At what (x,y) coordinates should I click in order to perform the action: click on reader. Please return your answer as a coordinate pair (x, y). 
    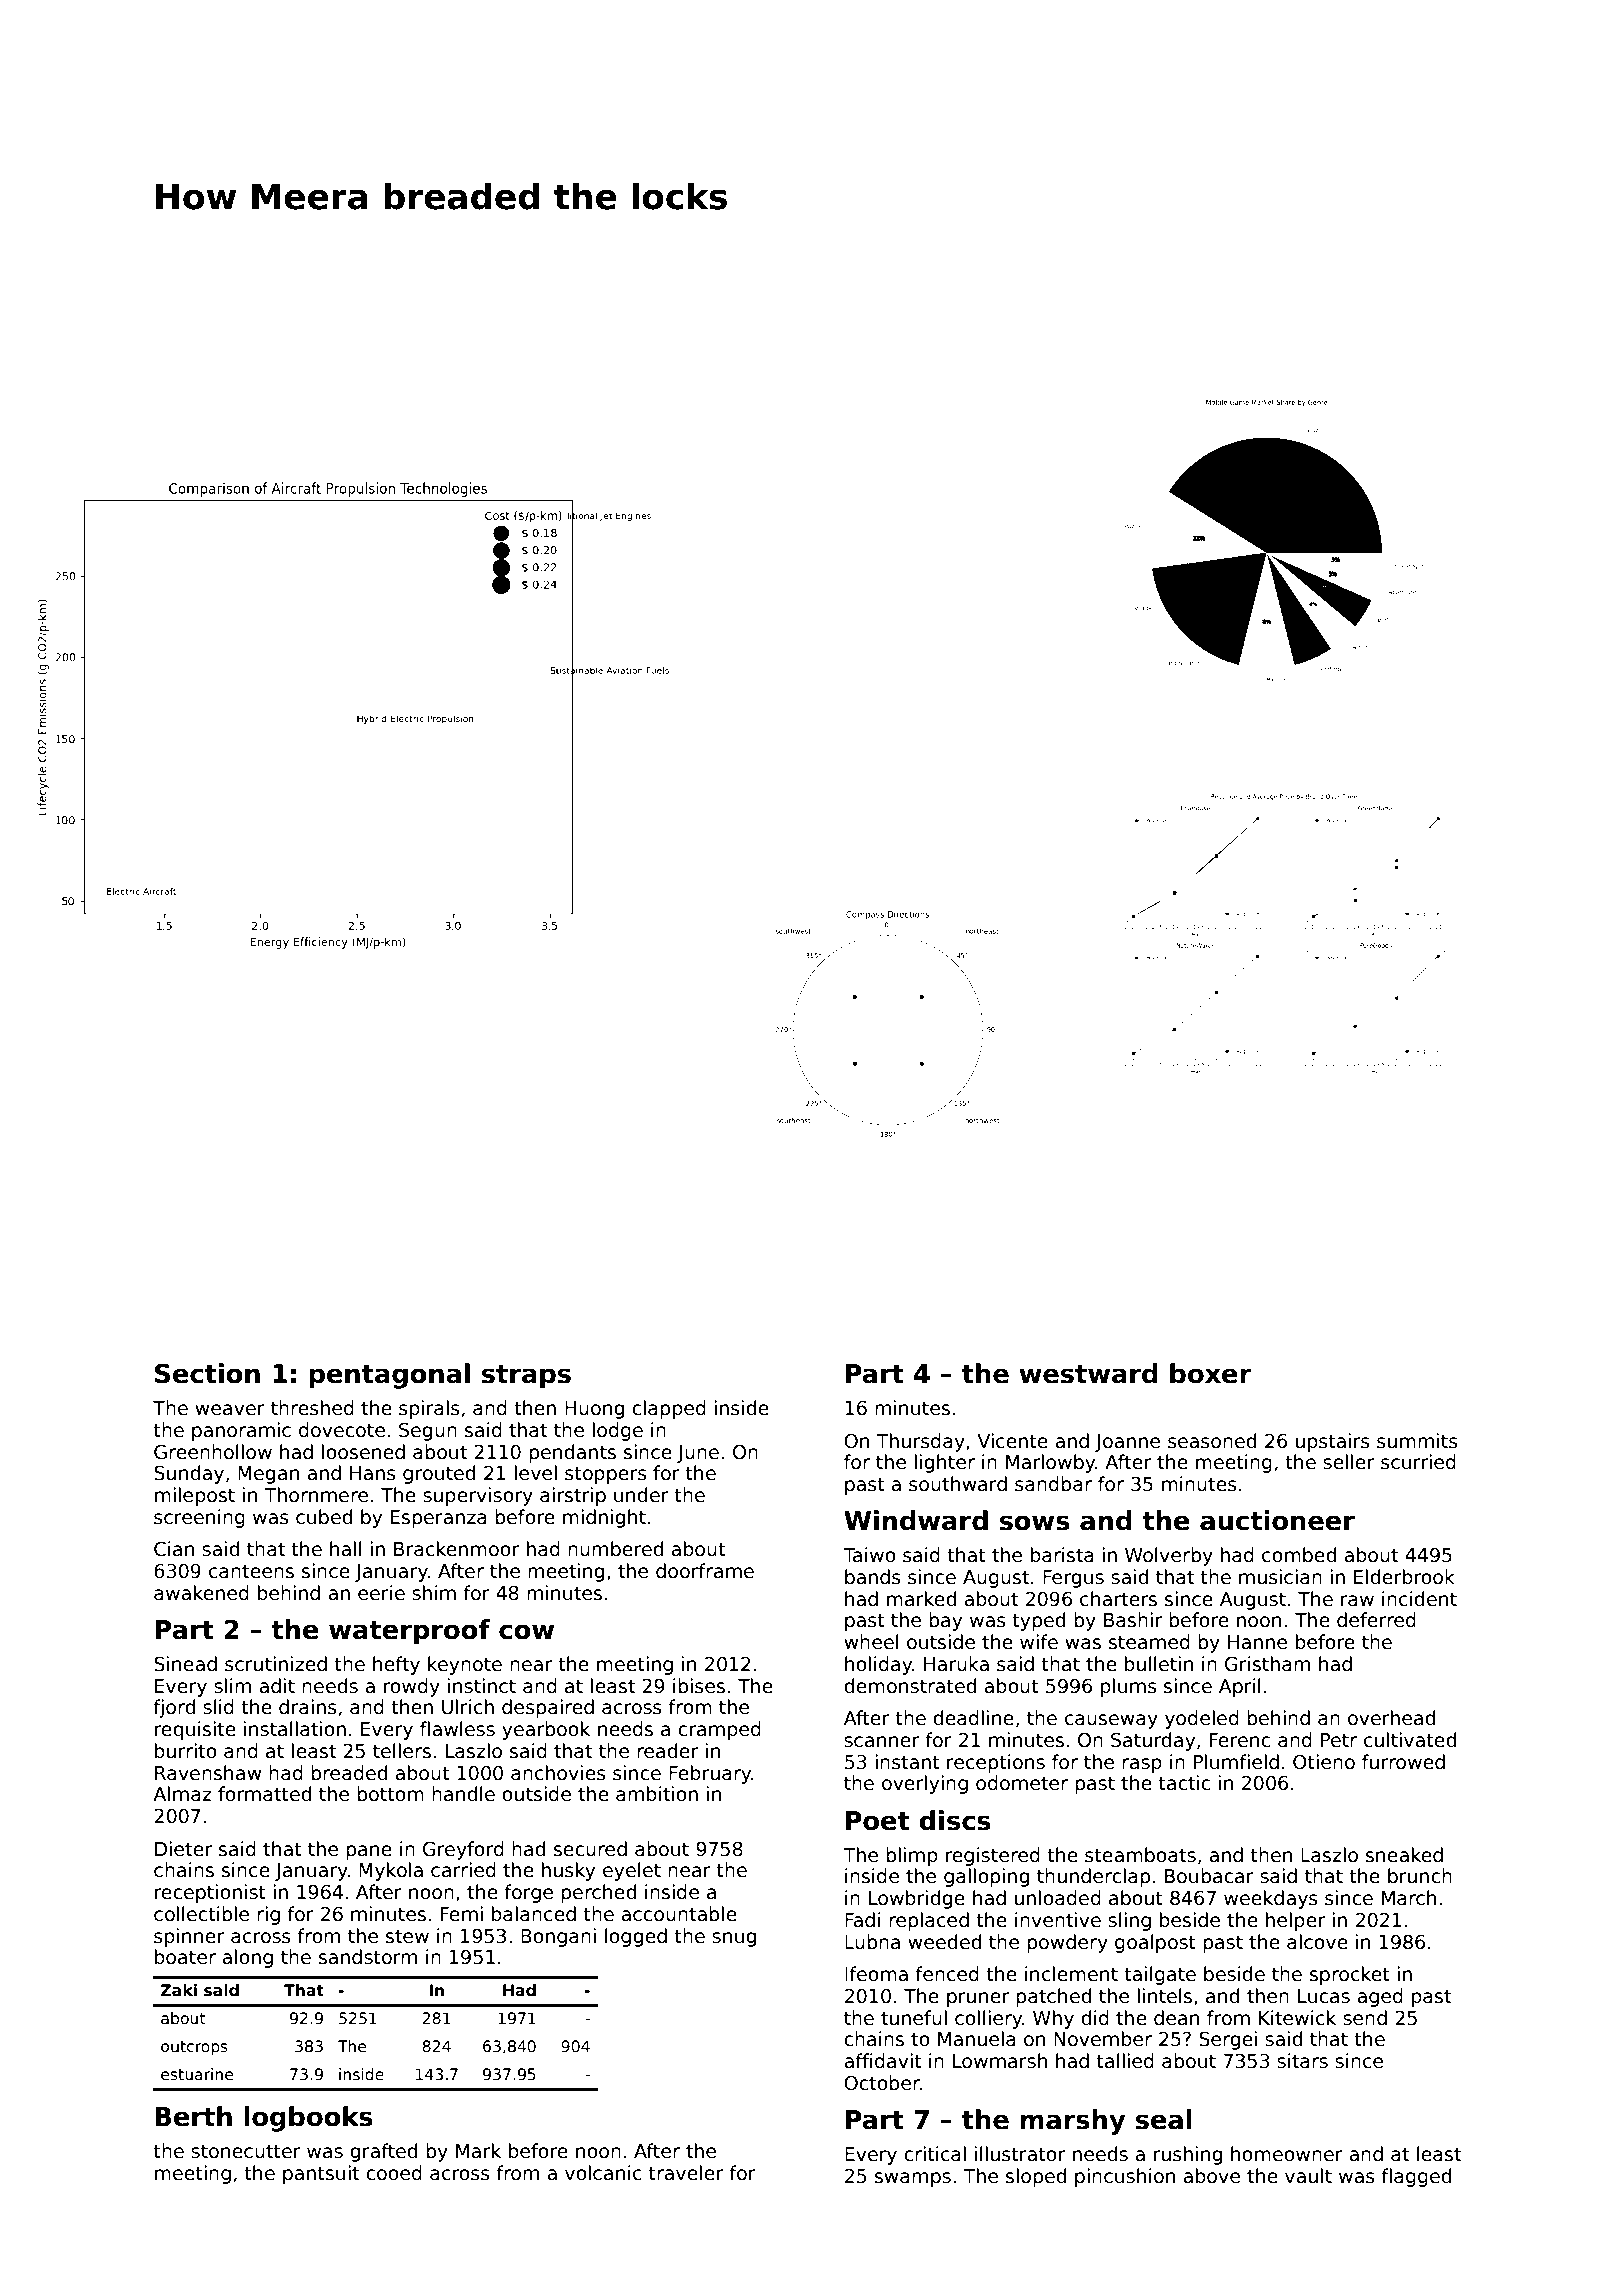
    Looking at the image, I should click on (668, 1751).
